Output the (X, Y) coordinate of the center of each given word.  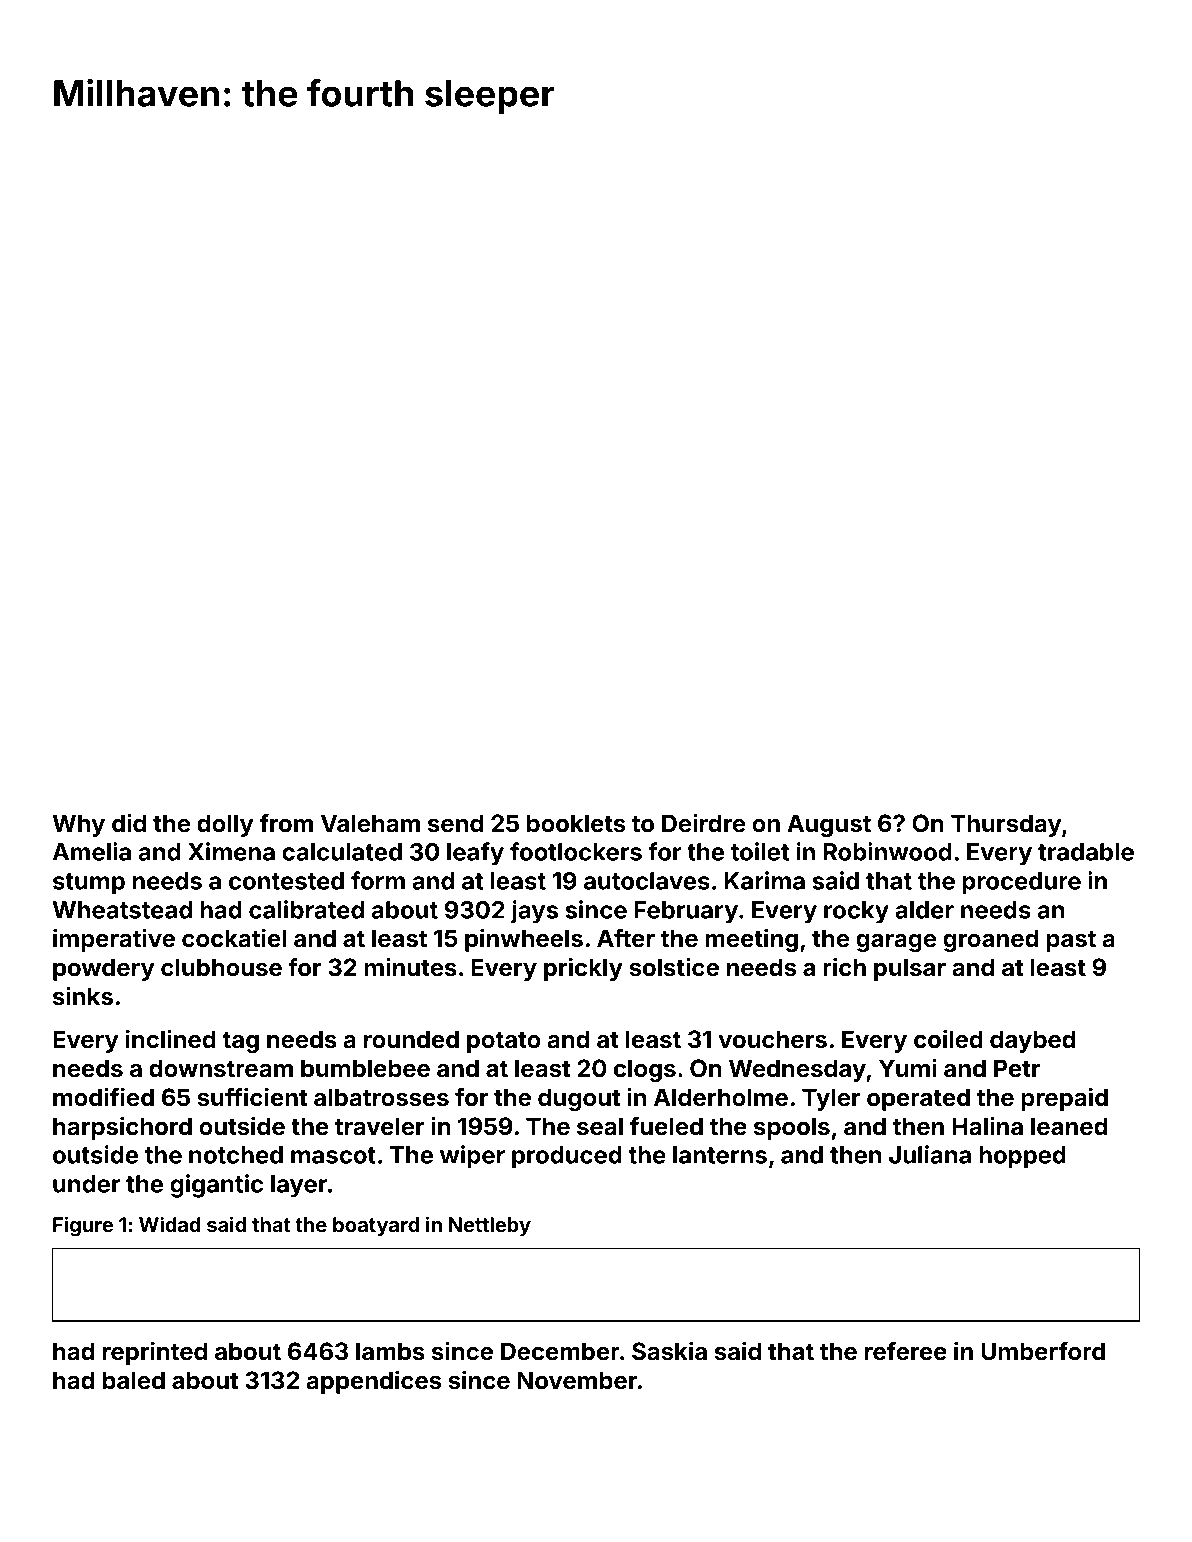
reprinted (155, 1353)
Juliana (930, 1154)
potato (504, 1042)
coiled (948, 1039)
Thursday (1006, 825)
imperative (114, 940)
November (577, 1380)
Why (79, 825)
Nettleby (490, 1226)
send (455, 823)
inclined (171, 1039)
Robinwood (887, 851)
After (626, 938)
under (86, 1184)
